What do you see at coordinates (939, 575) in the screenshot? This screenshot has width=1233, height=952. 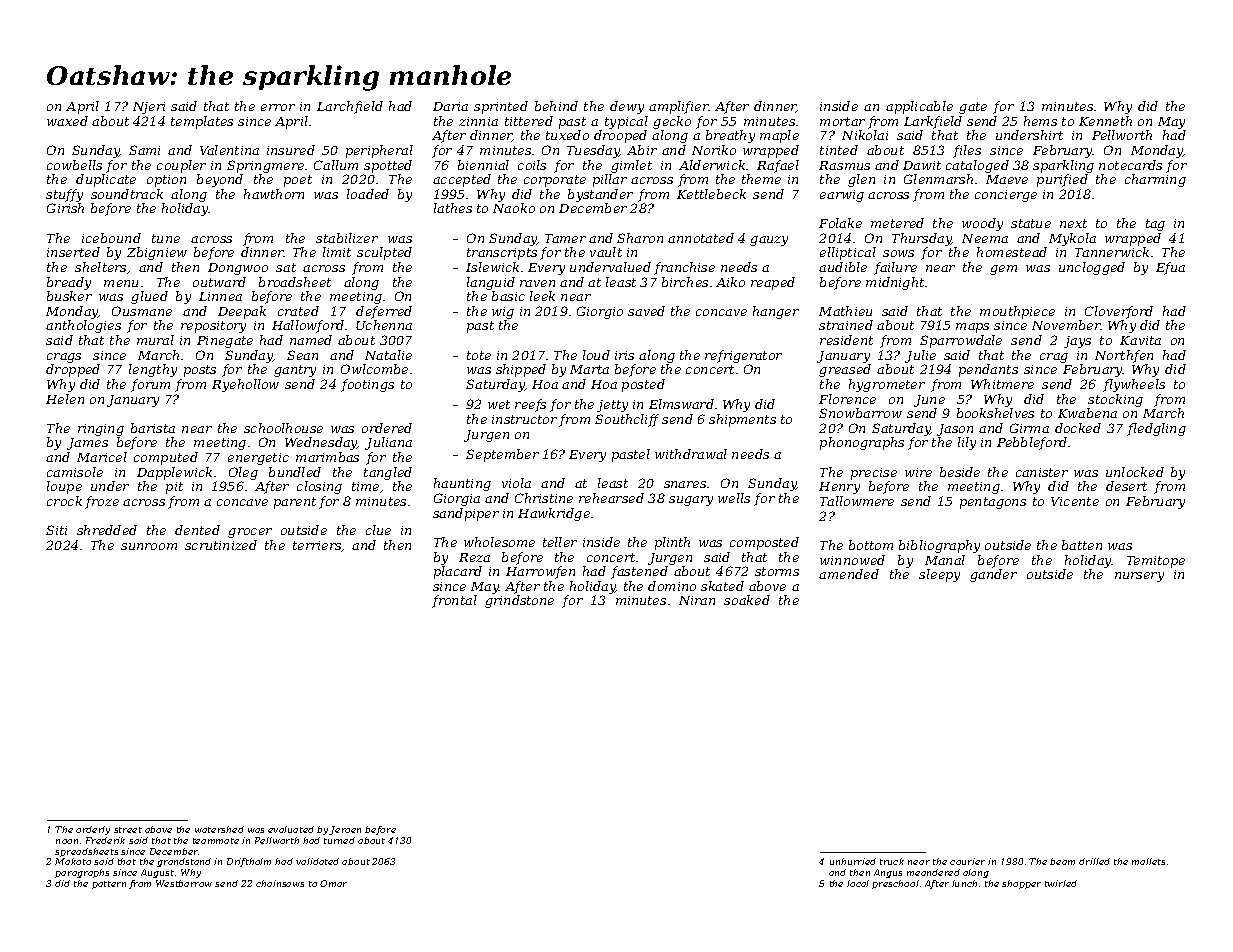 I see `sleepy` at bounding box center [939, 575].
